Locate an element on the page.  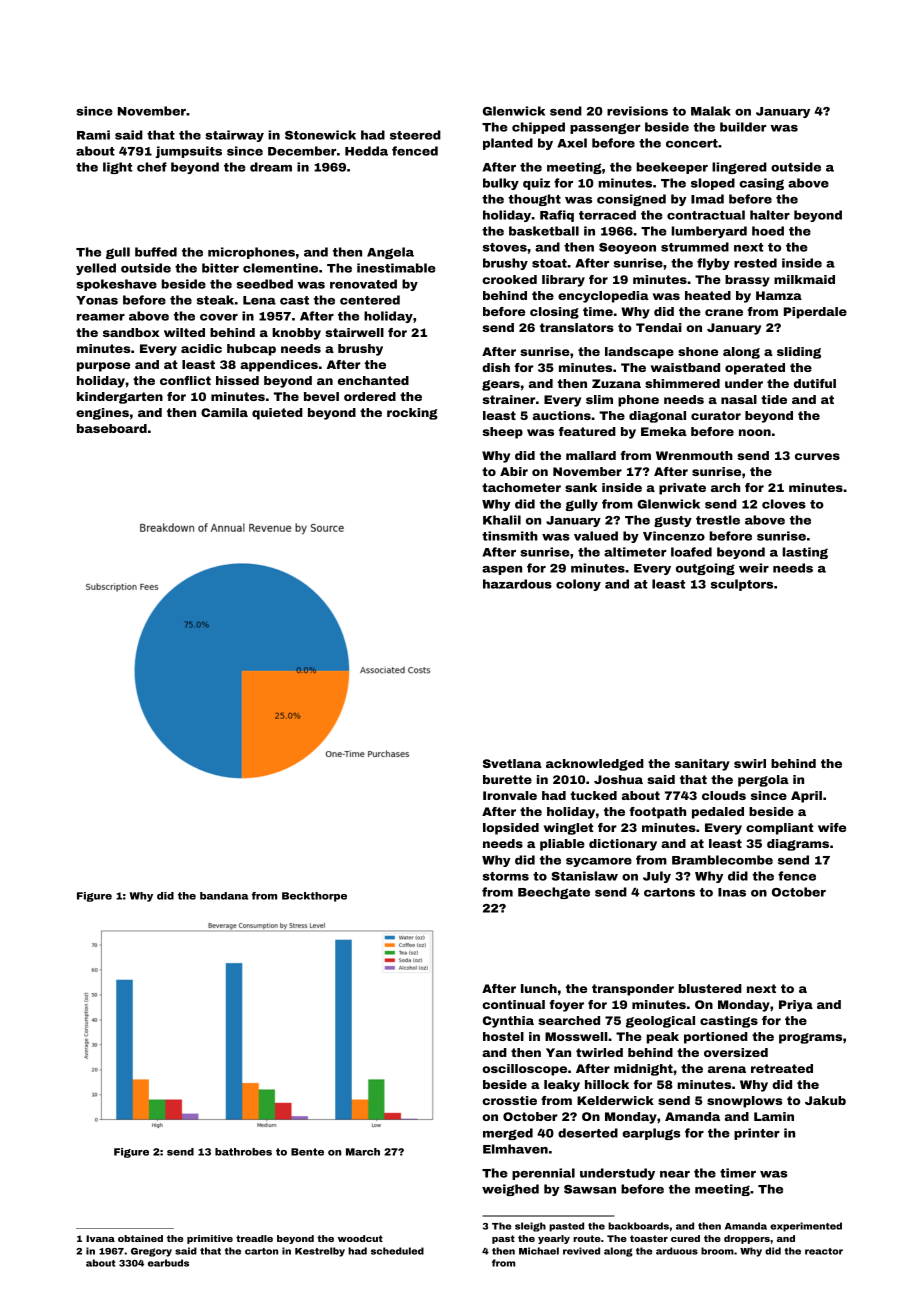
baseboard is located at coordinates (112, 428).
